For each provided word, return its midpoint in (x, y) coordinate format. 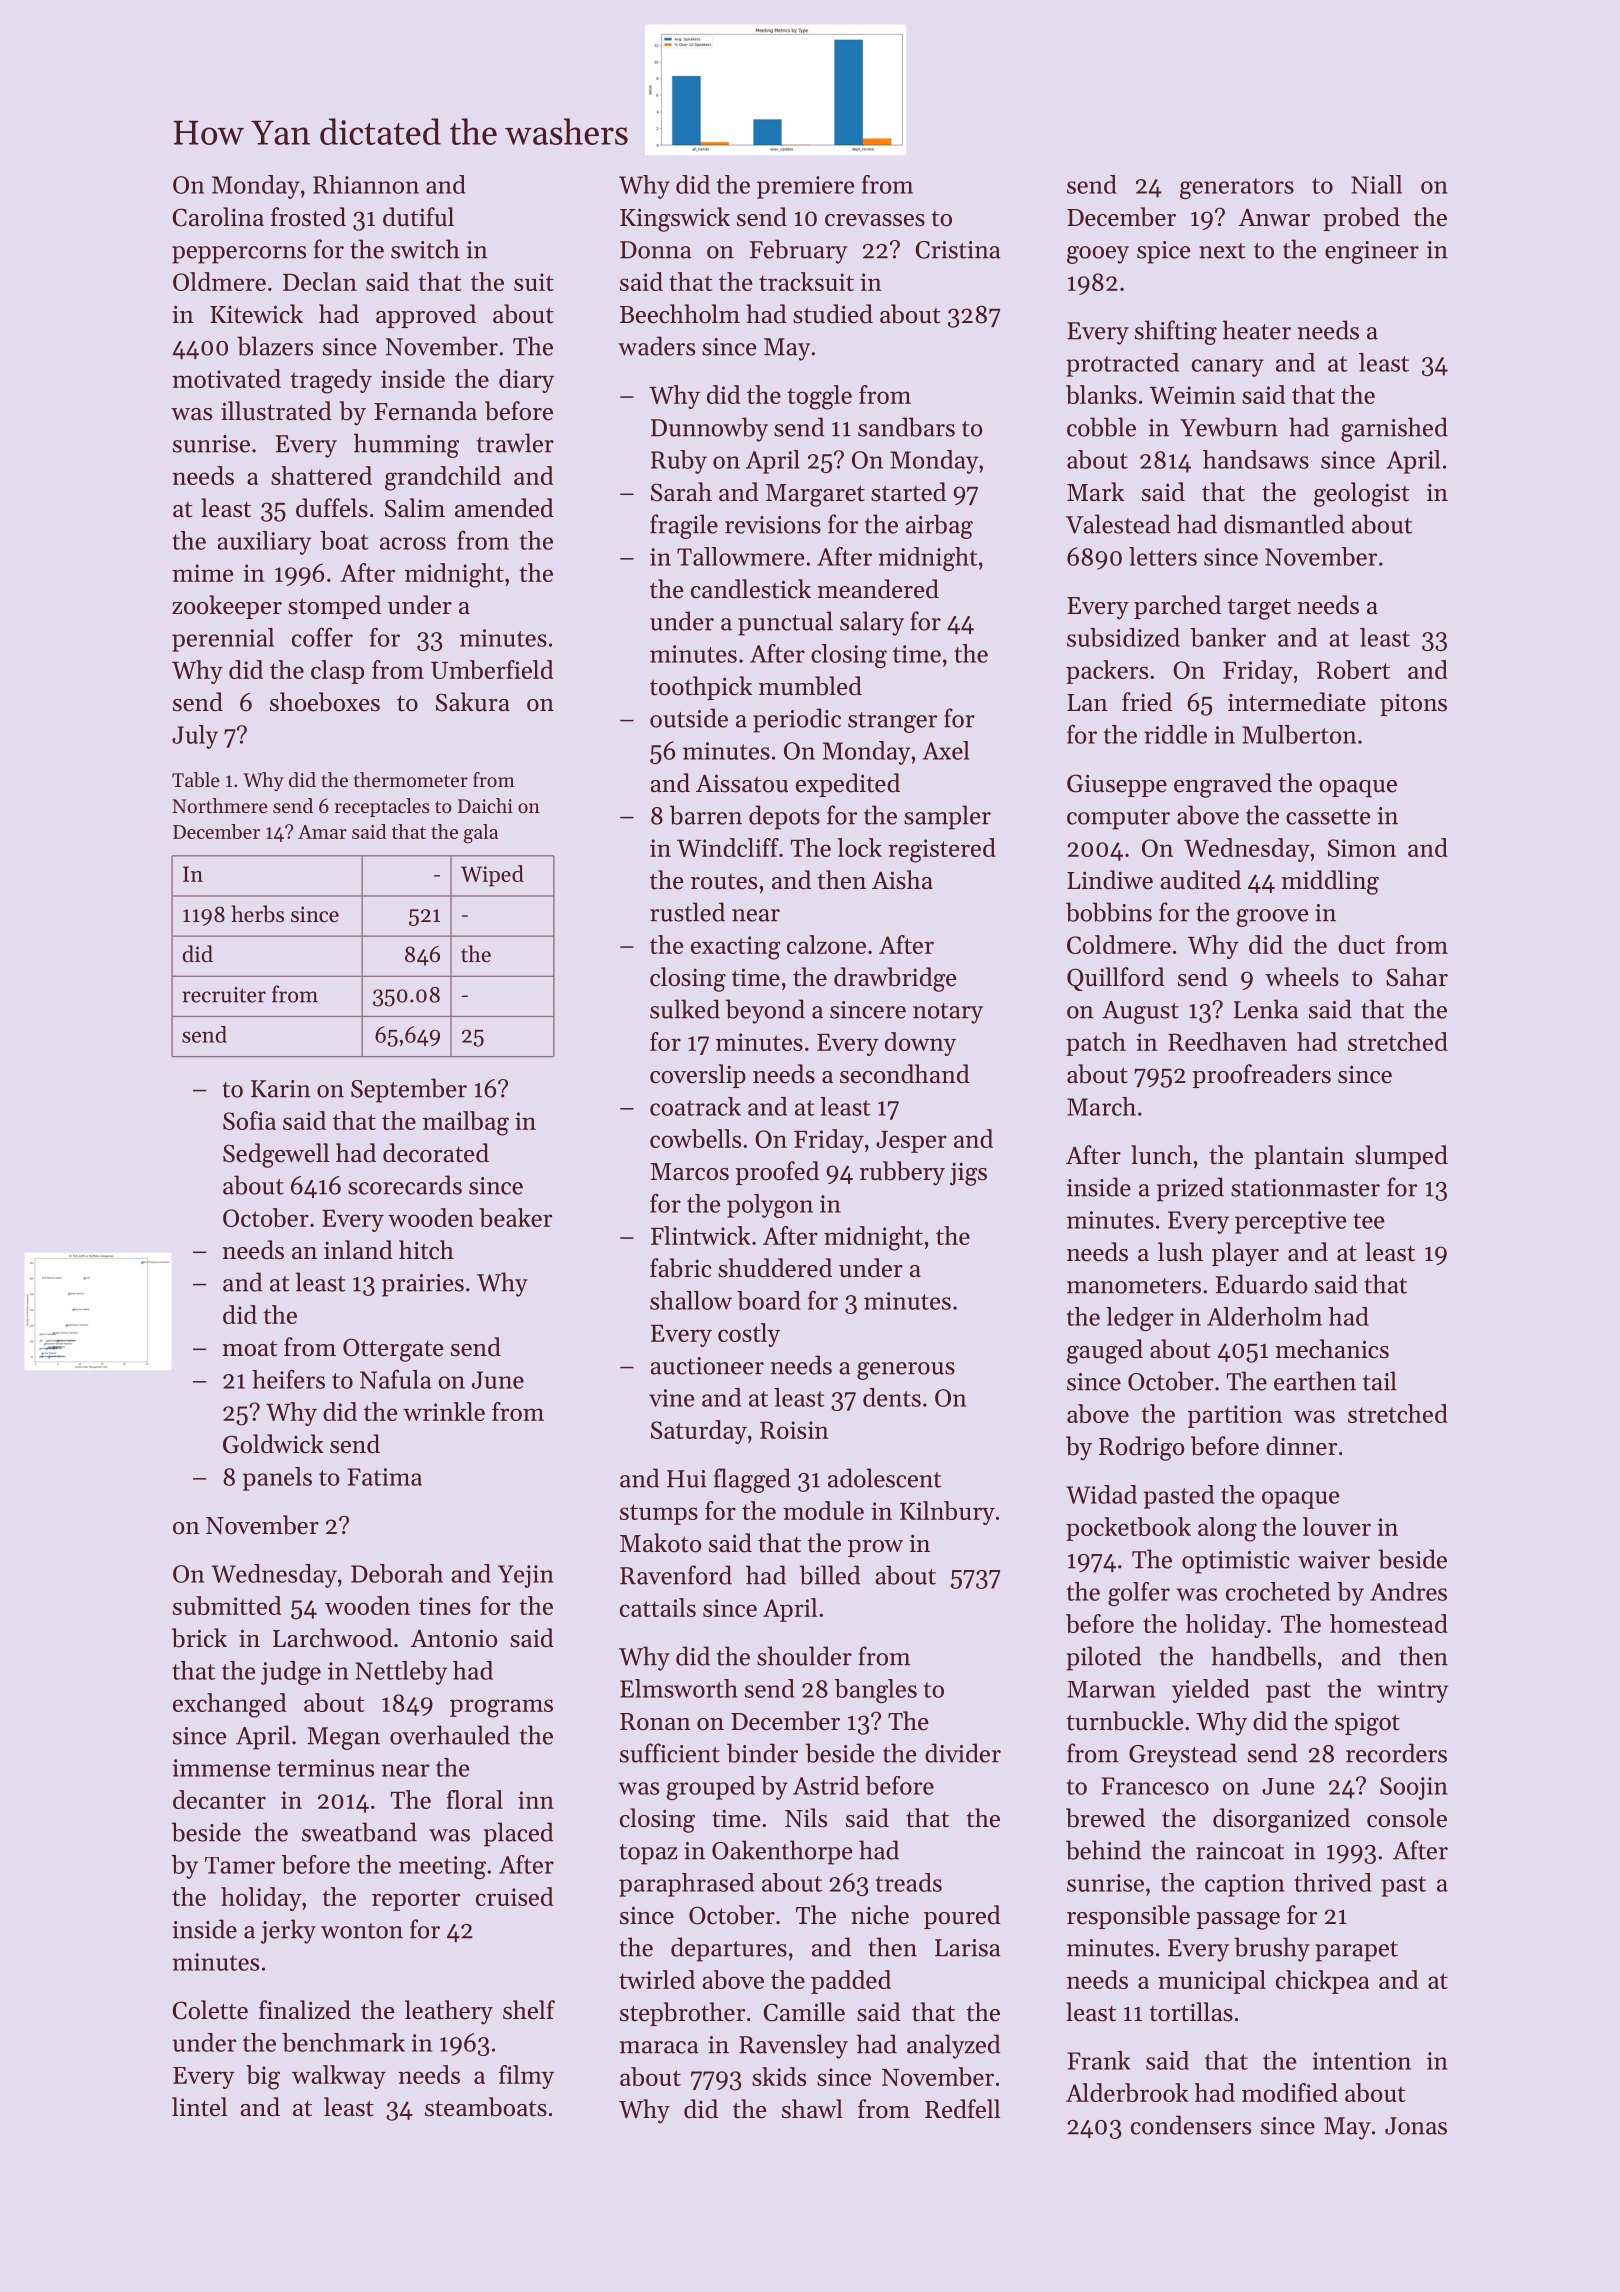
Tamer (240, 1865)
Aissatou (742, 783)
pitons (1413, 704)
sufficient (670, 1753)
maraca (659, 2047)
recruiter (224, 995)
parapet (1356, 1951)
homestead (1389, 1623)
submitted (227, 1605)
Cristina (958, 250)
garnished (1394, 429)
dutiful (418, 217)
